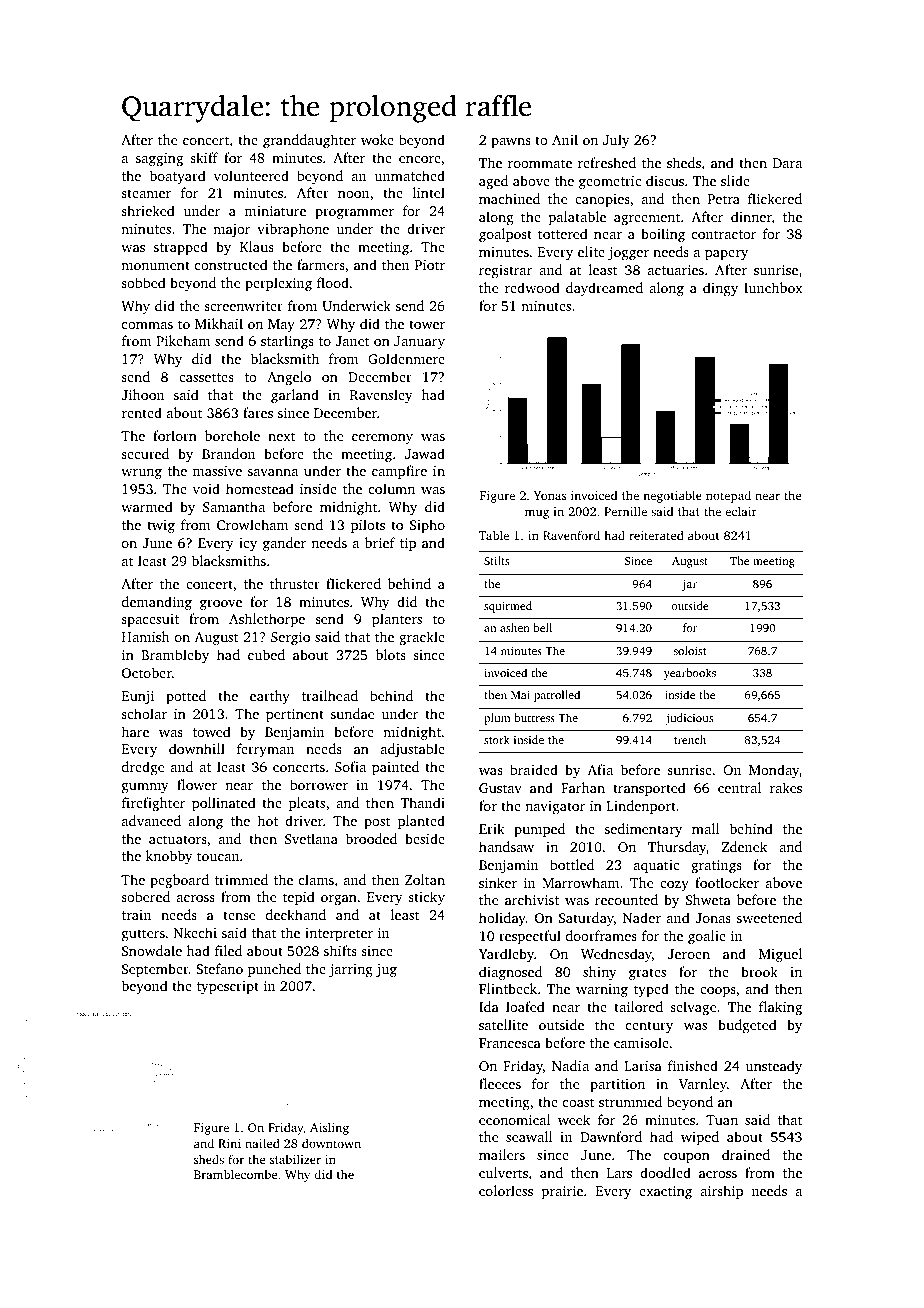 This screenshot has width=924, height=1308. Describe the element at coordinates (425, 879) in the screenshot. I see `Zoltan` at that location.
